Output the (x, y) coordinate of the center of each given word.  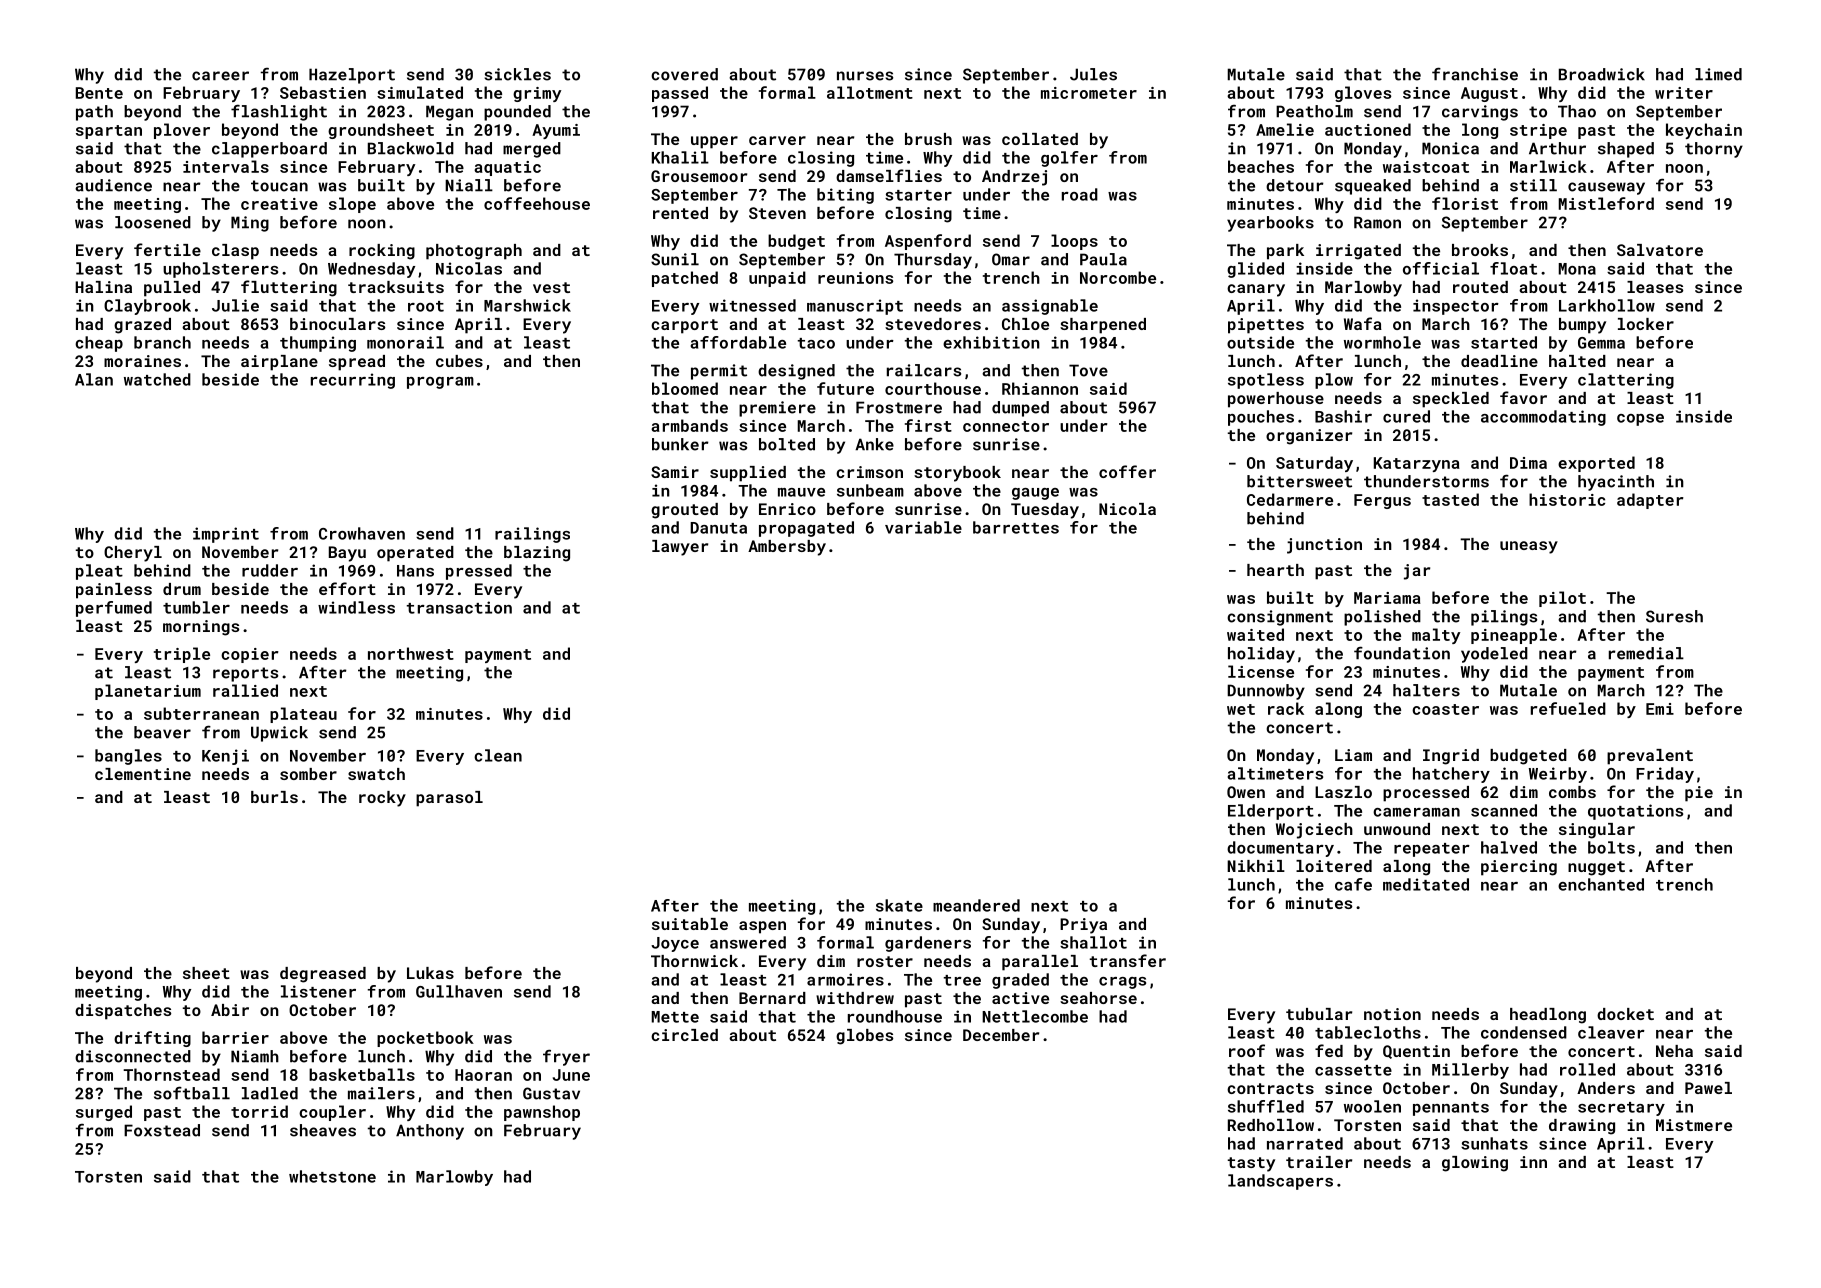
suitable (690, 924)
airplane (279, 363)
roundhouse (895, 1016)
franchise (1475, 74)
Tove (1088, 370)
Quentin (1416, 1052)
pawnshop (542, 1113)
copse (1640, 420)
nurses (865, 76)
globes (864, 1037)
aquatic (507, 168)
